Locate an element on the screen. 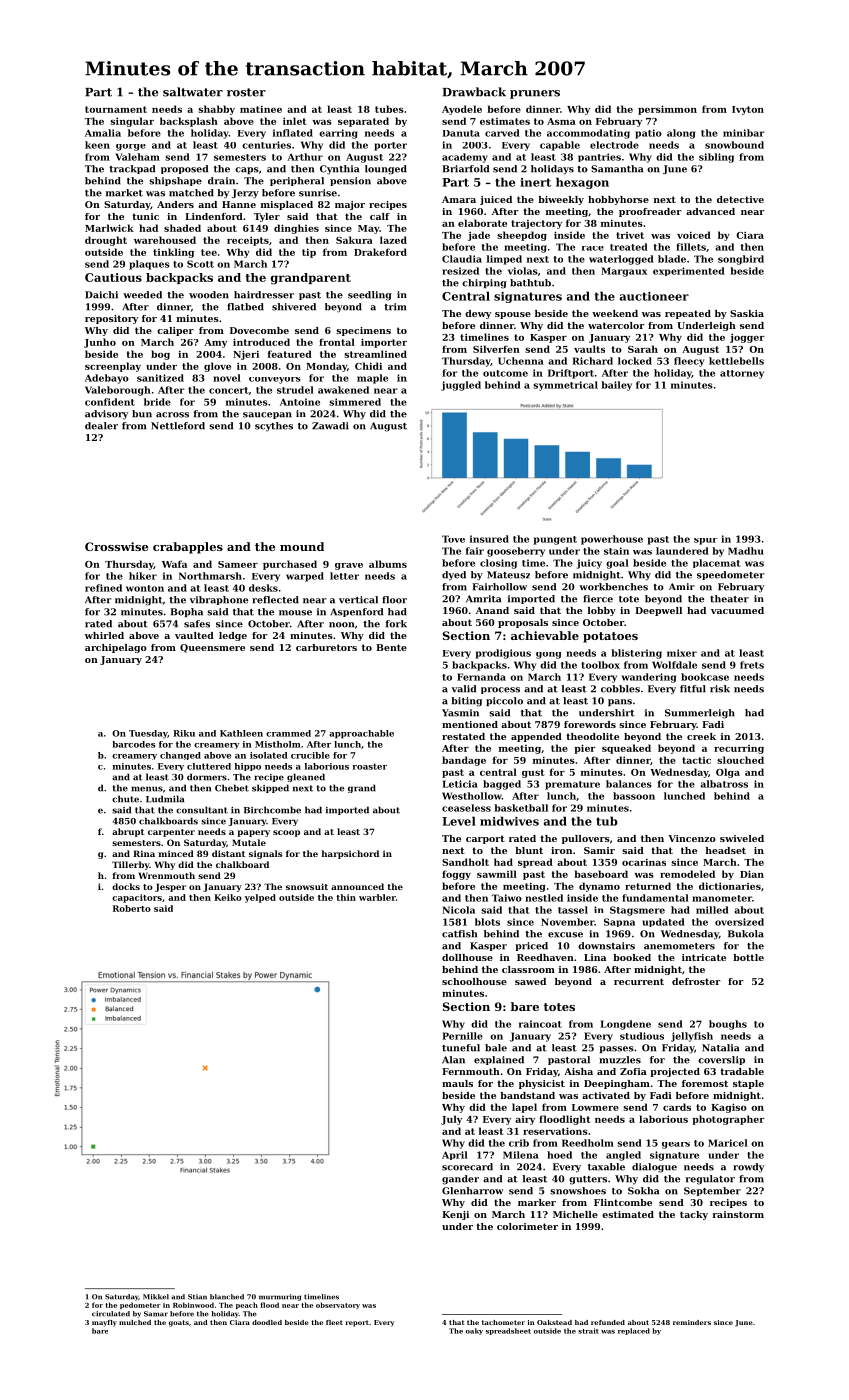 The width and height of the screenshot is (849, 1400). keen is located at coordinates (97, 145).
